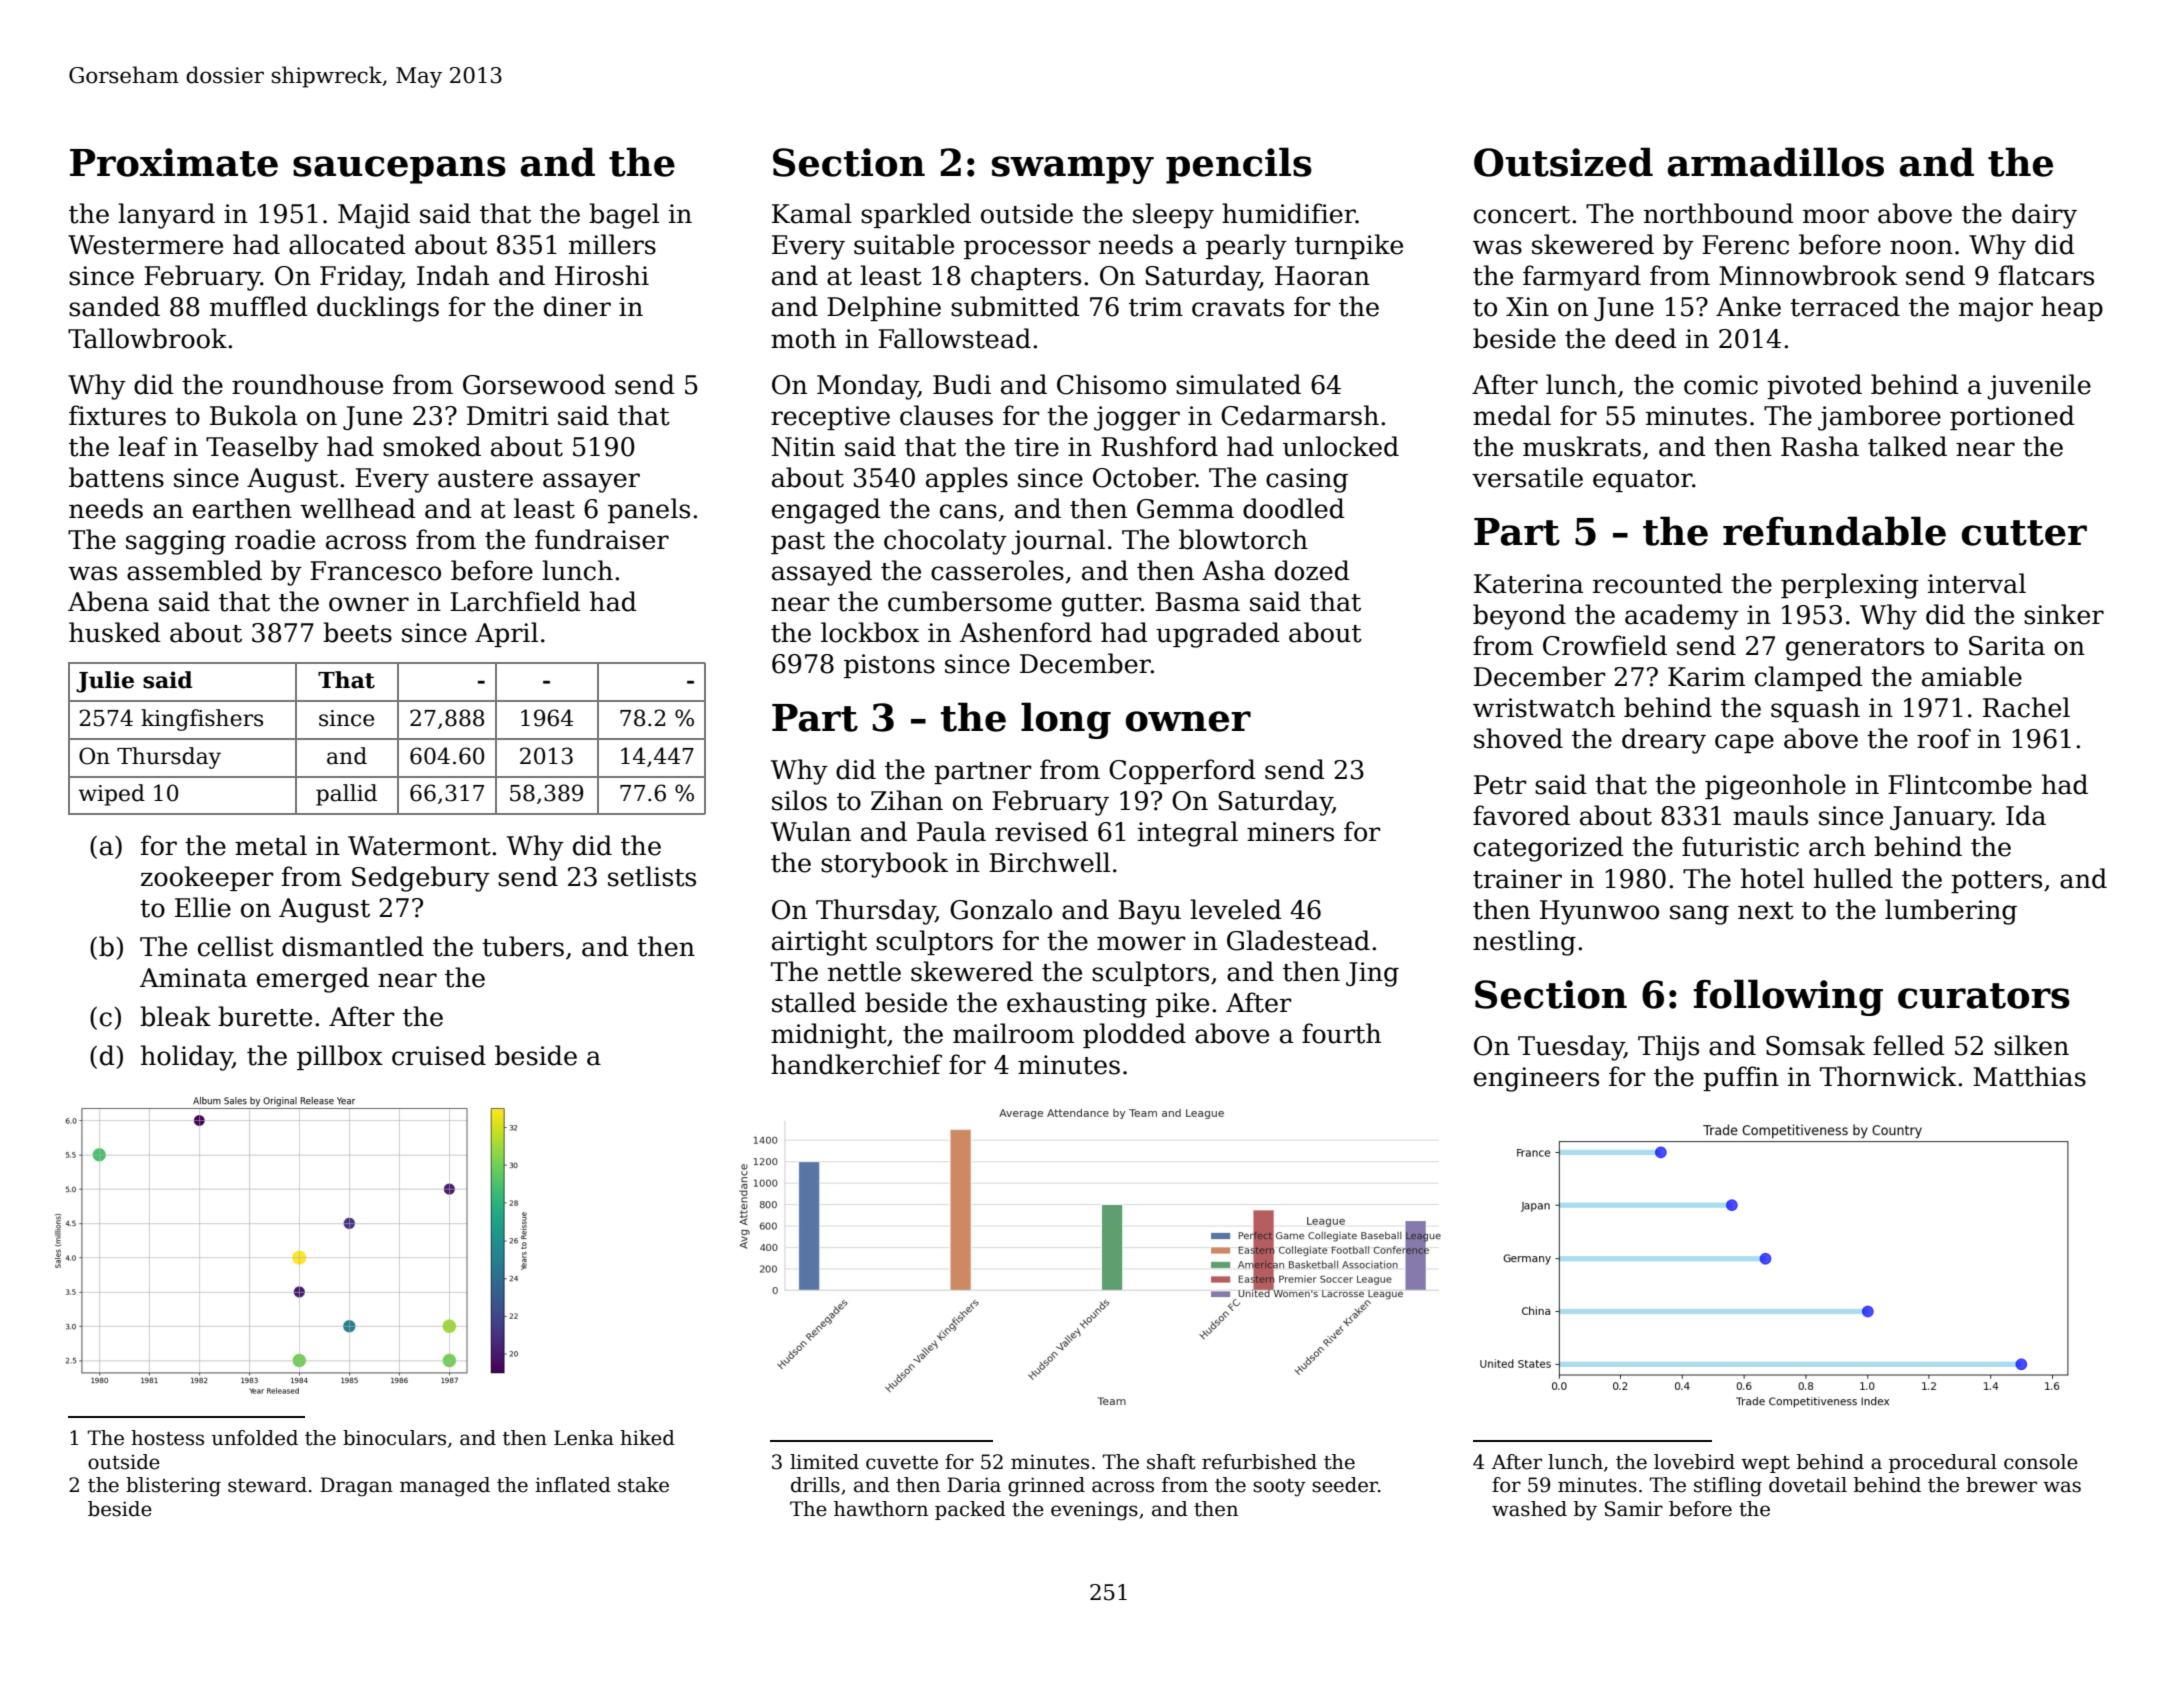 Image resolution: width=2178 pixels, height=1683 pixels. What do you see at coordinates (255, 1438) in the screenshot?
I see `unfolded` at bounding box center [255, 1438].
